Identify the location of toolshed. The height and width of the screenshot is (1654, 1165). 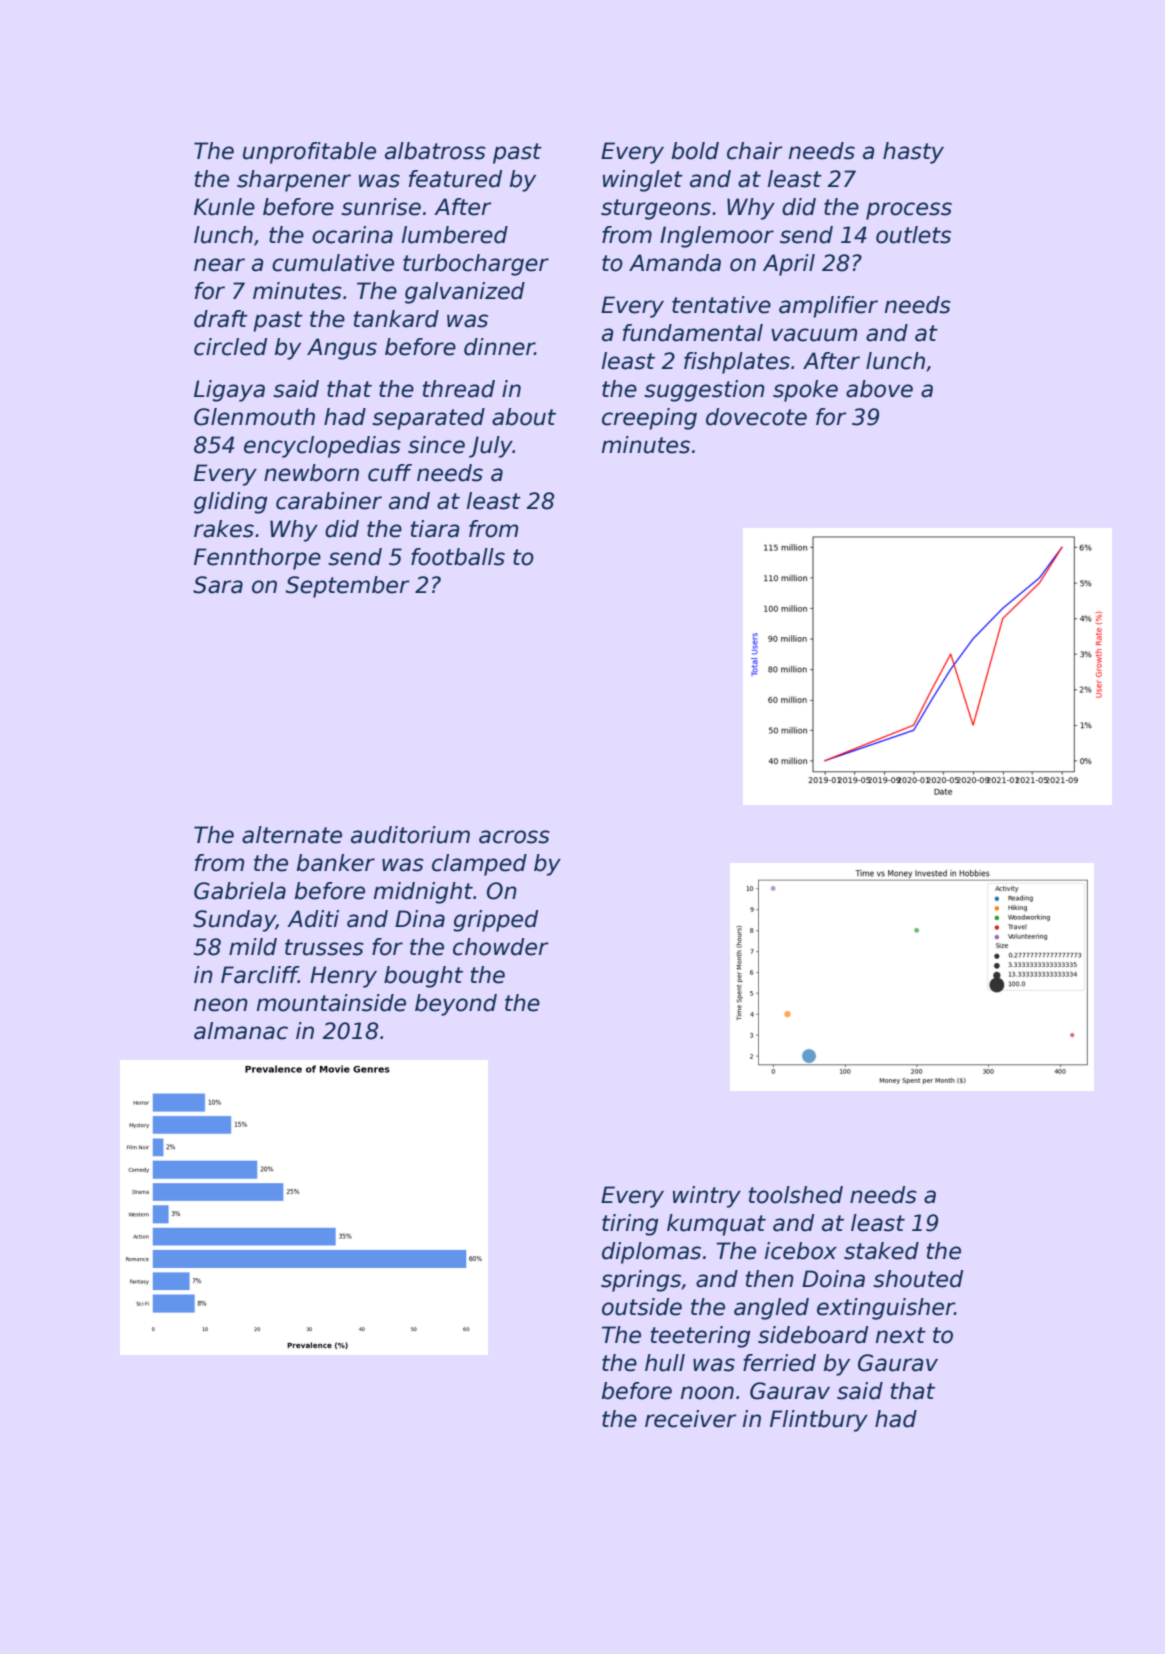
(796, 1195).
